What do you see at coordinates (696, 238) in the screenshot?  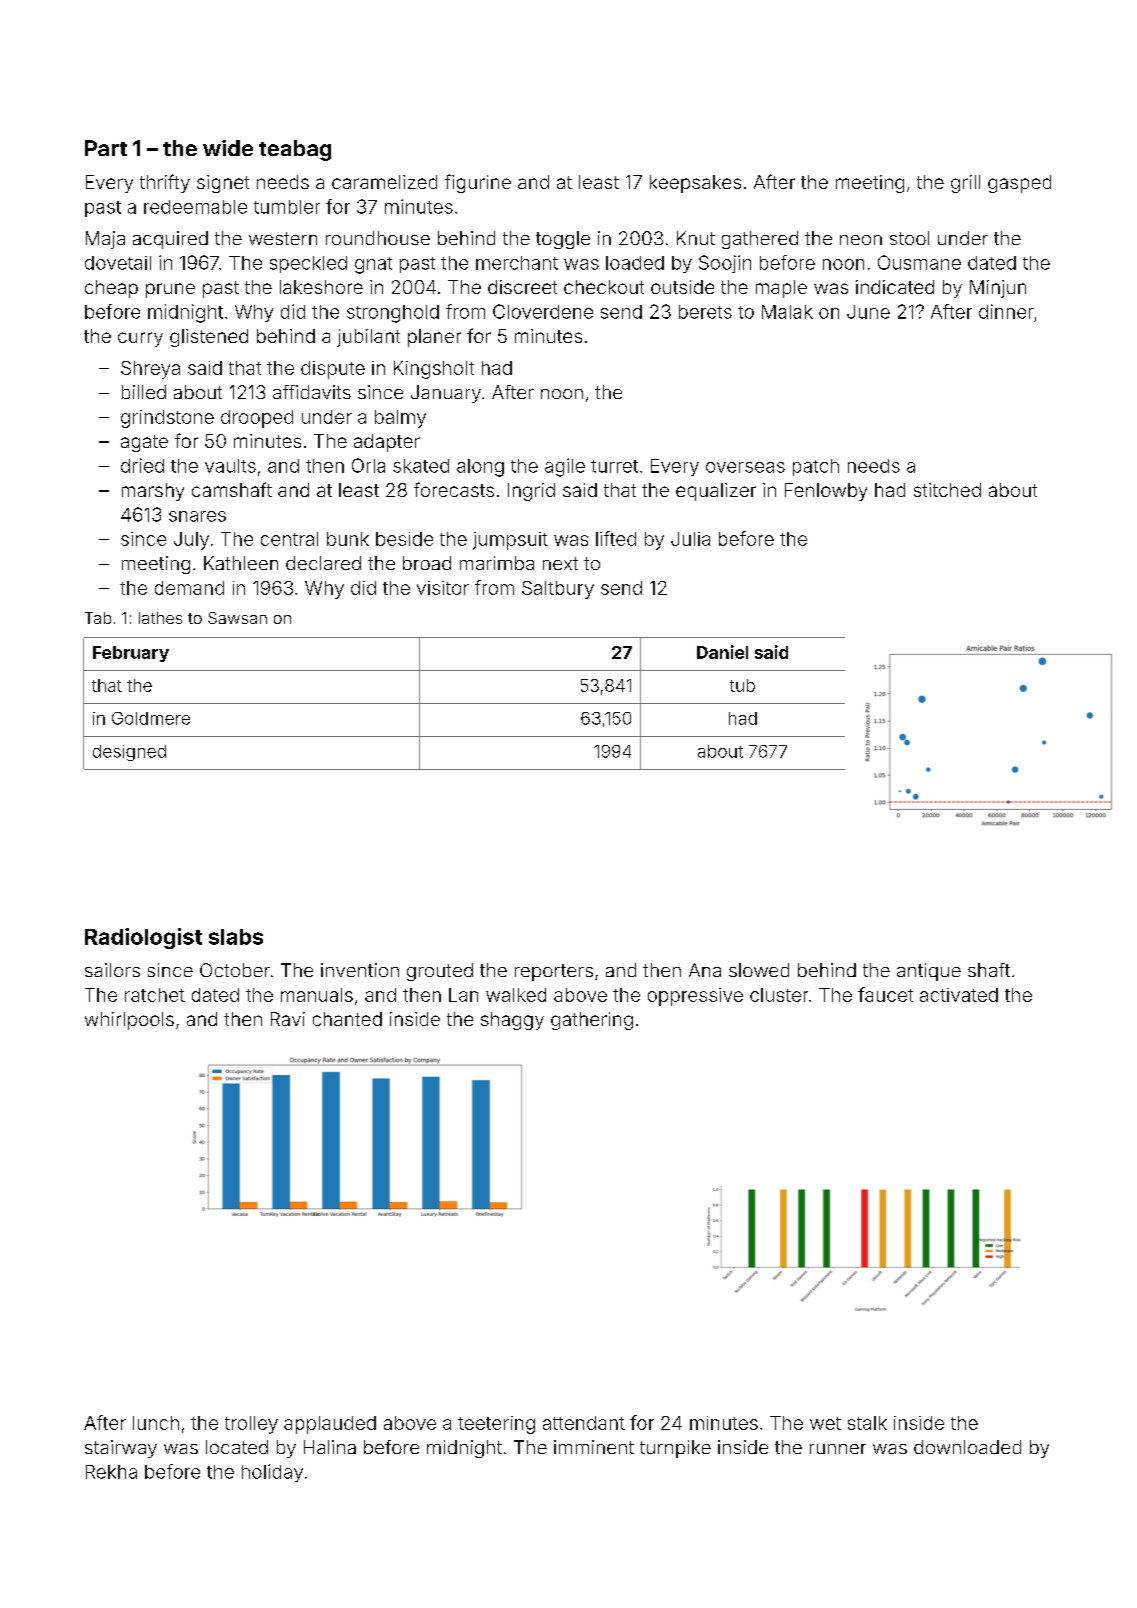 I see `Knut` at bounding box center [696, 238].
